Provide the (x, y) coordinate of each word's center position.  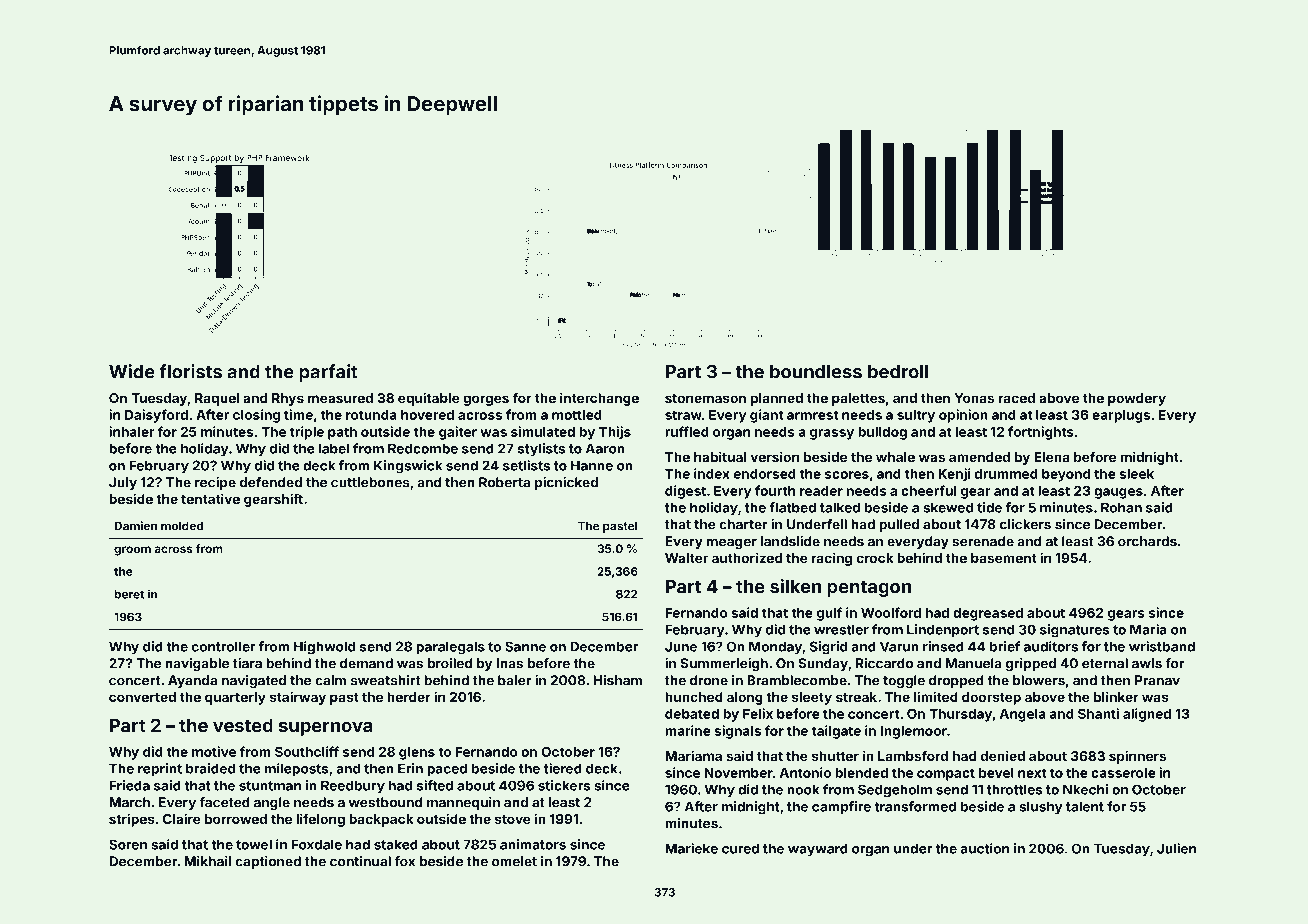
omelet (514, 861)
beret (129, 594)
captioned (268, 862)
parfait (328, 373)
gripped (1031, 664)
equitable (429, 399)
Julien (1176, 848)
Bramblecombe (797, 680)
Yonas (974, 398)
